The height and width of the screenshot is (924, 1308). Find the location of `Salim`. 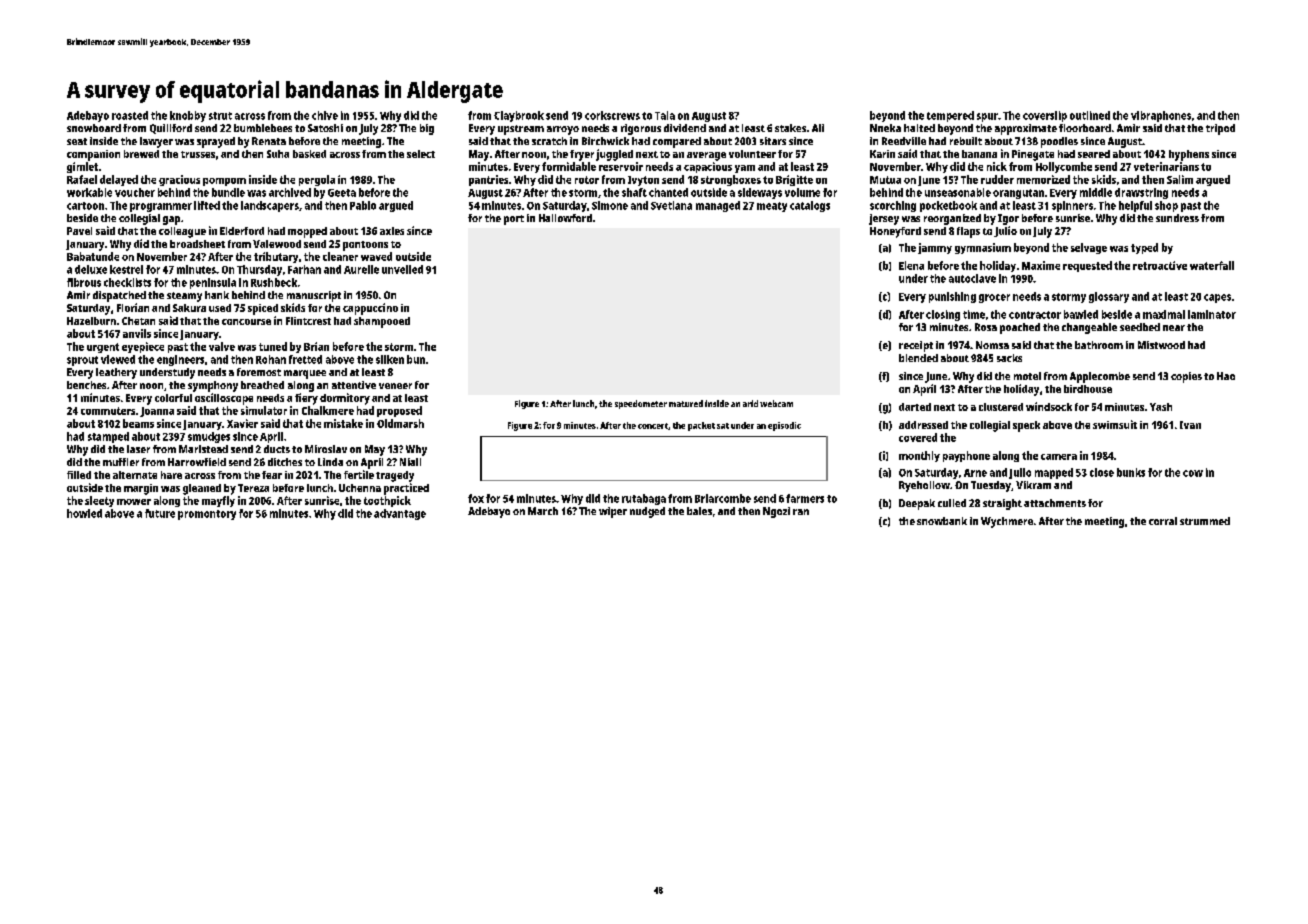

Salim is located at coordinates (1180, 179).
